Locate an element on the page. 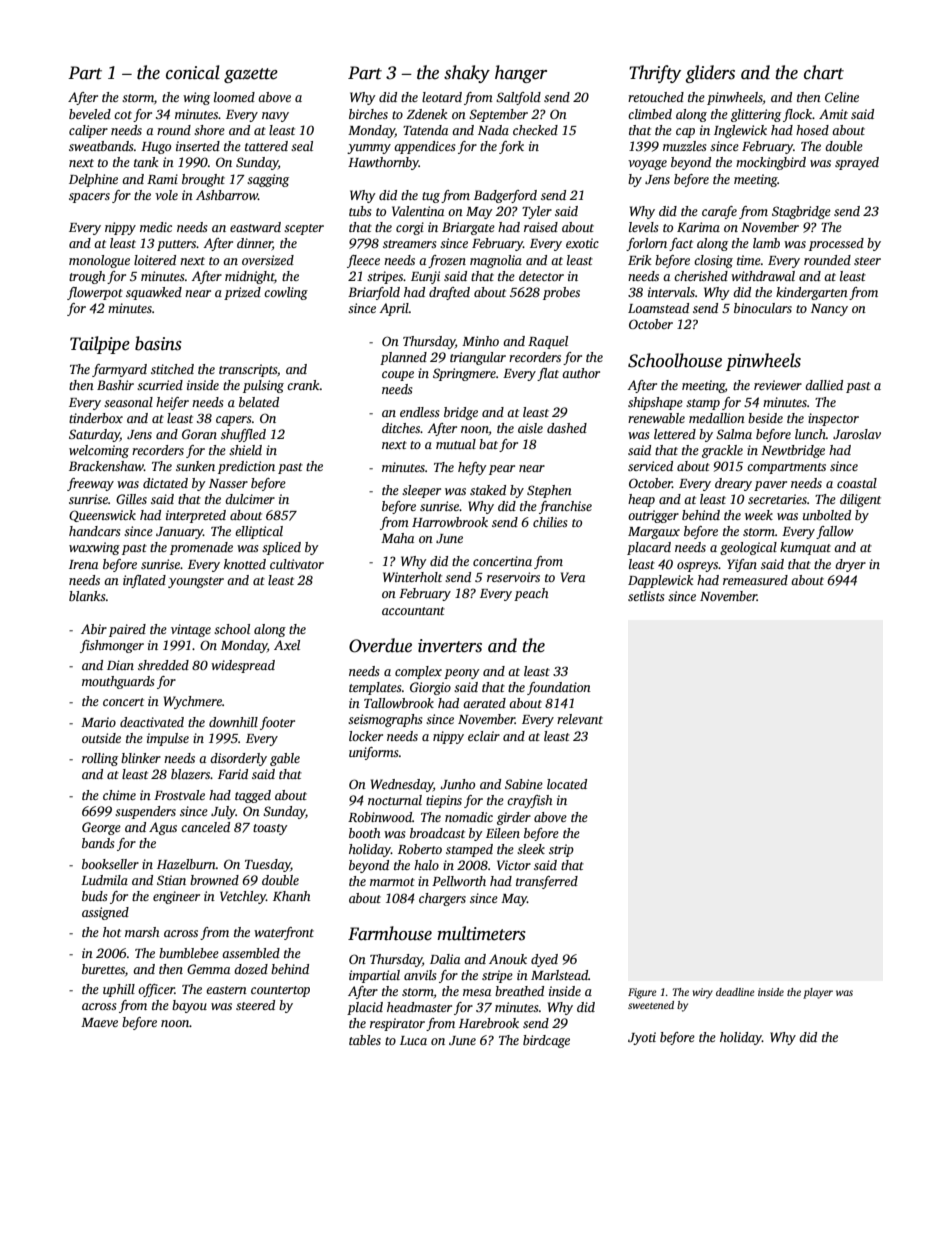 The height and width of the image is (1233, 952). Salma is located at coordinates (734, 434).
